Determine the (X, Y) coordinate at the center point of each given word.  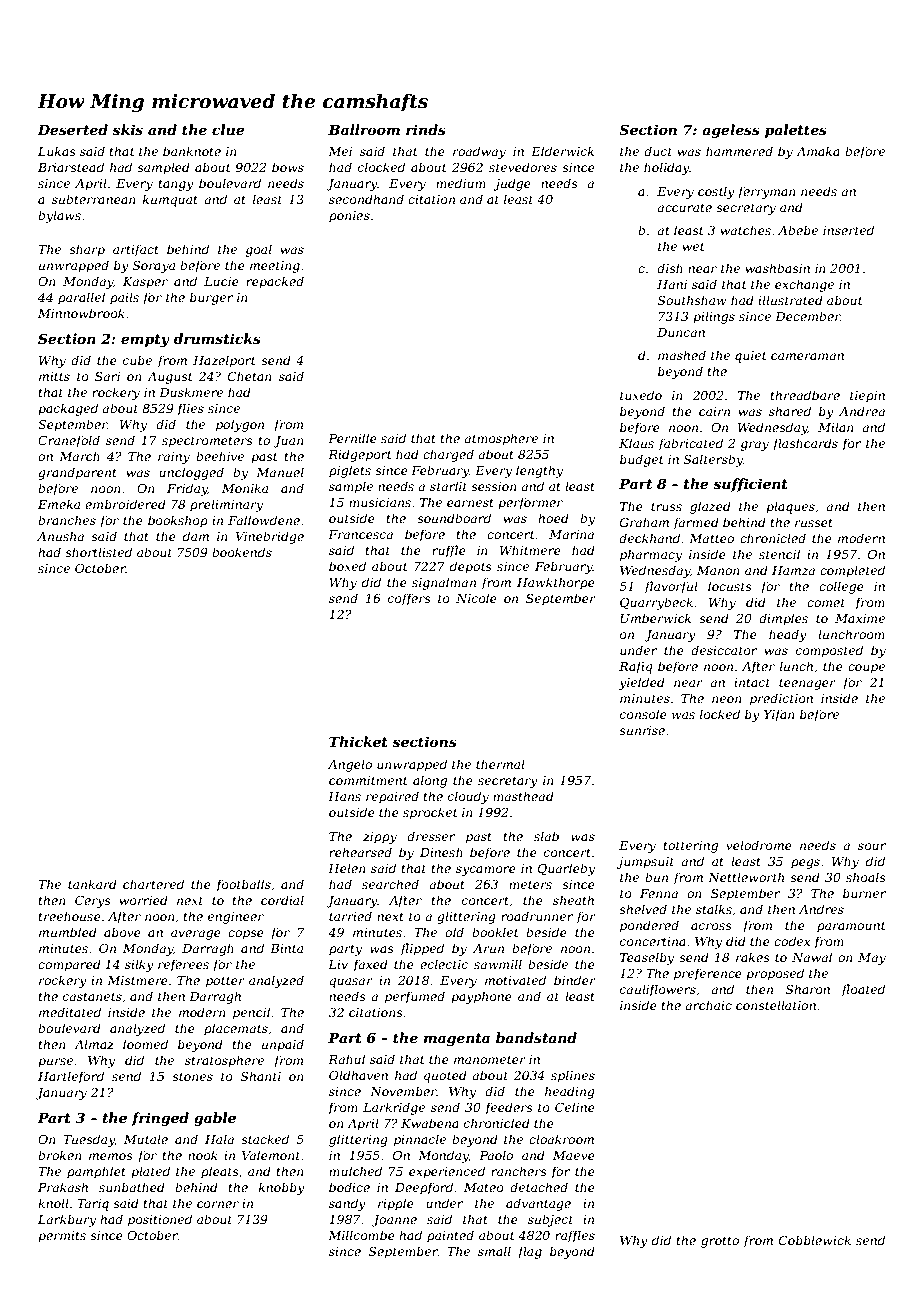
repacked (275, 282)
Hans (344, 796)
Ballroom (364, 129)
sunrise (642, 730)
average (196, 935)
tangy (176, 185)
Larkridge (394, 1108)
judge (512, 184)
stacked (265, 1139)
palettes (796, 131)
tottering (690, 847)
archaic (708, 1005)
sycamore (486, 871)
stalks (714, 909)
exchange (804, 285)
